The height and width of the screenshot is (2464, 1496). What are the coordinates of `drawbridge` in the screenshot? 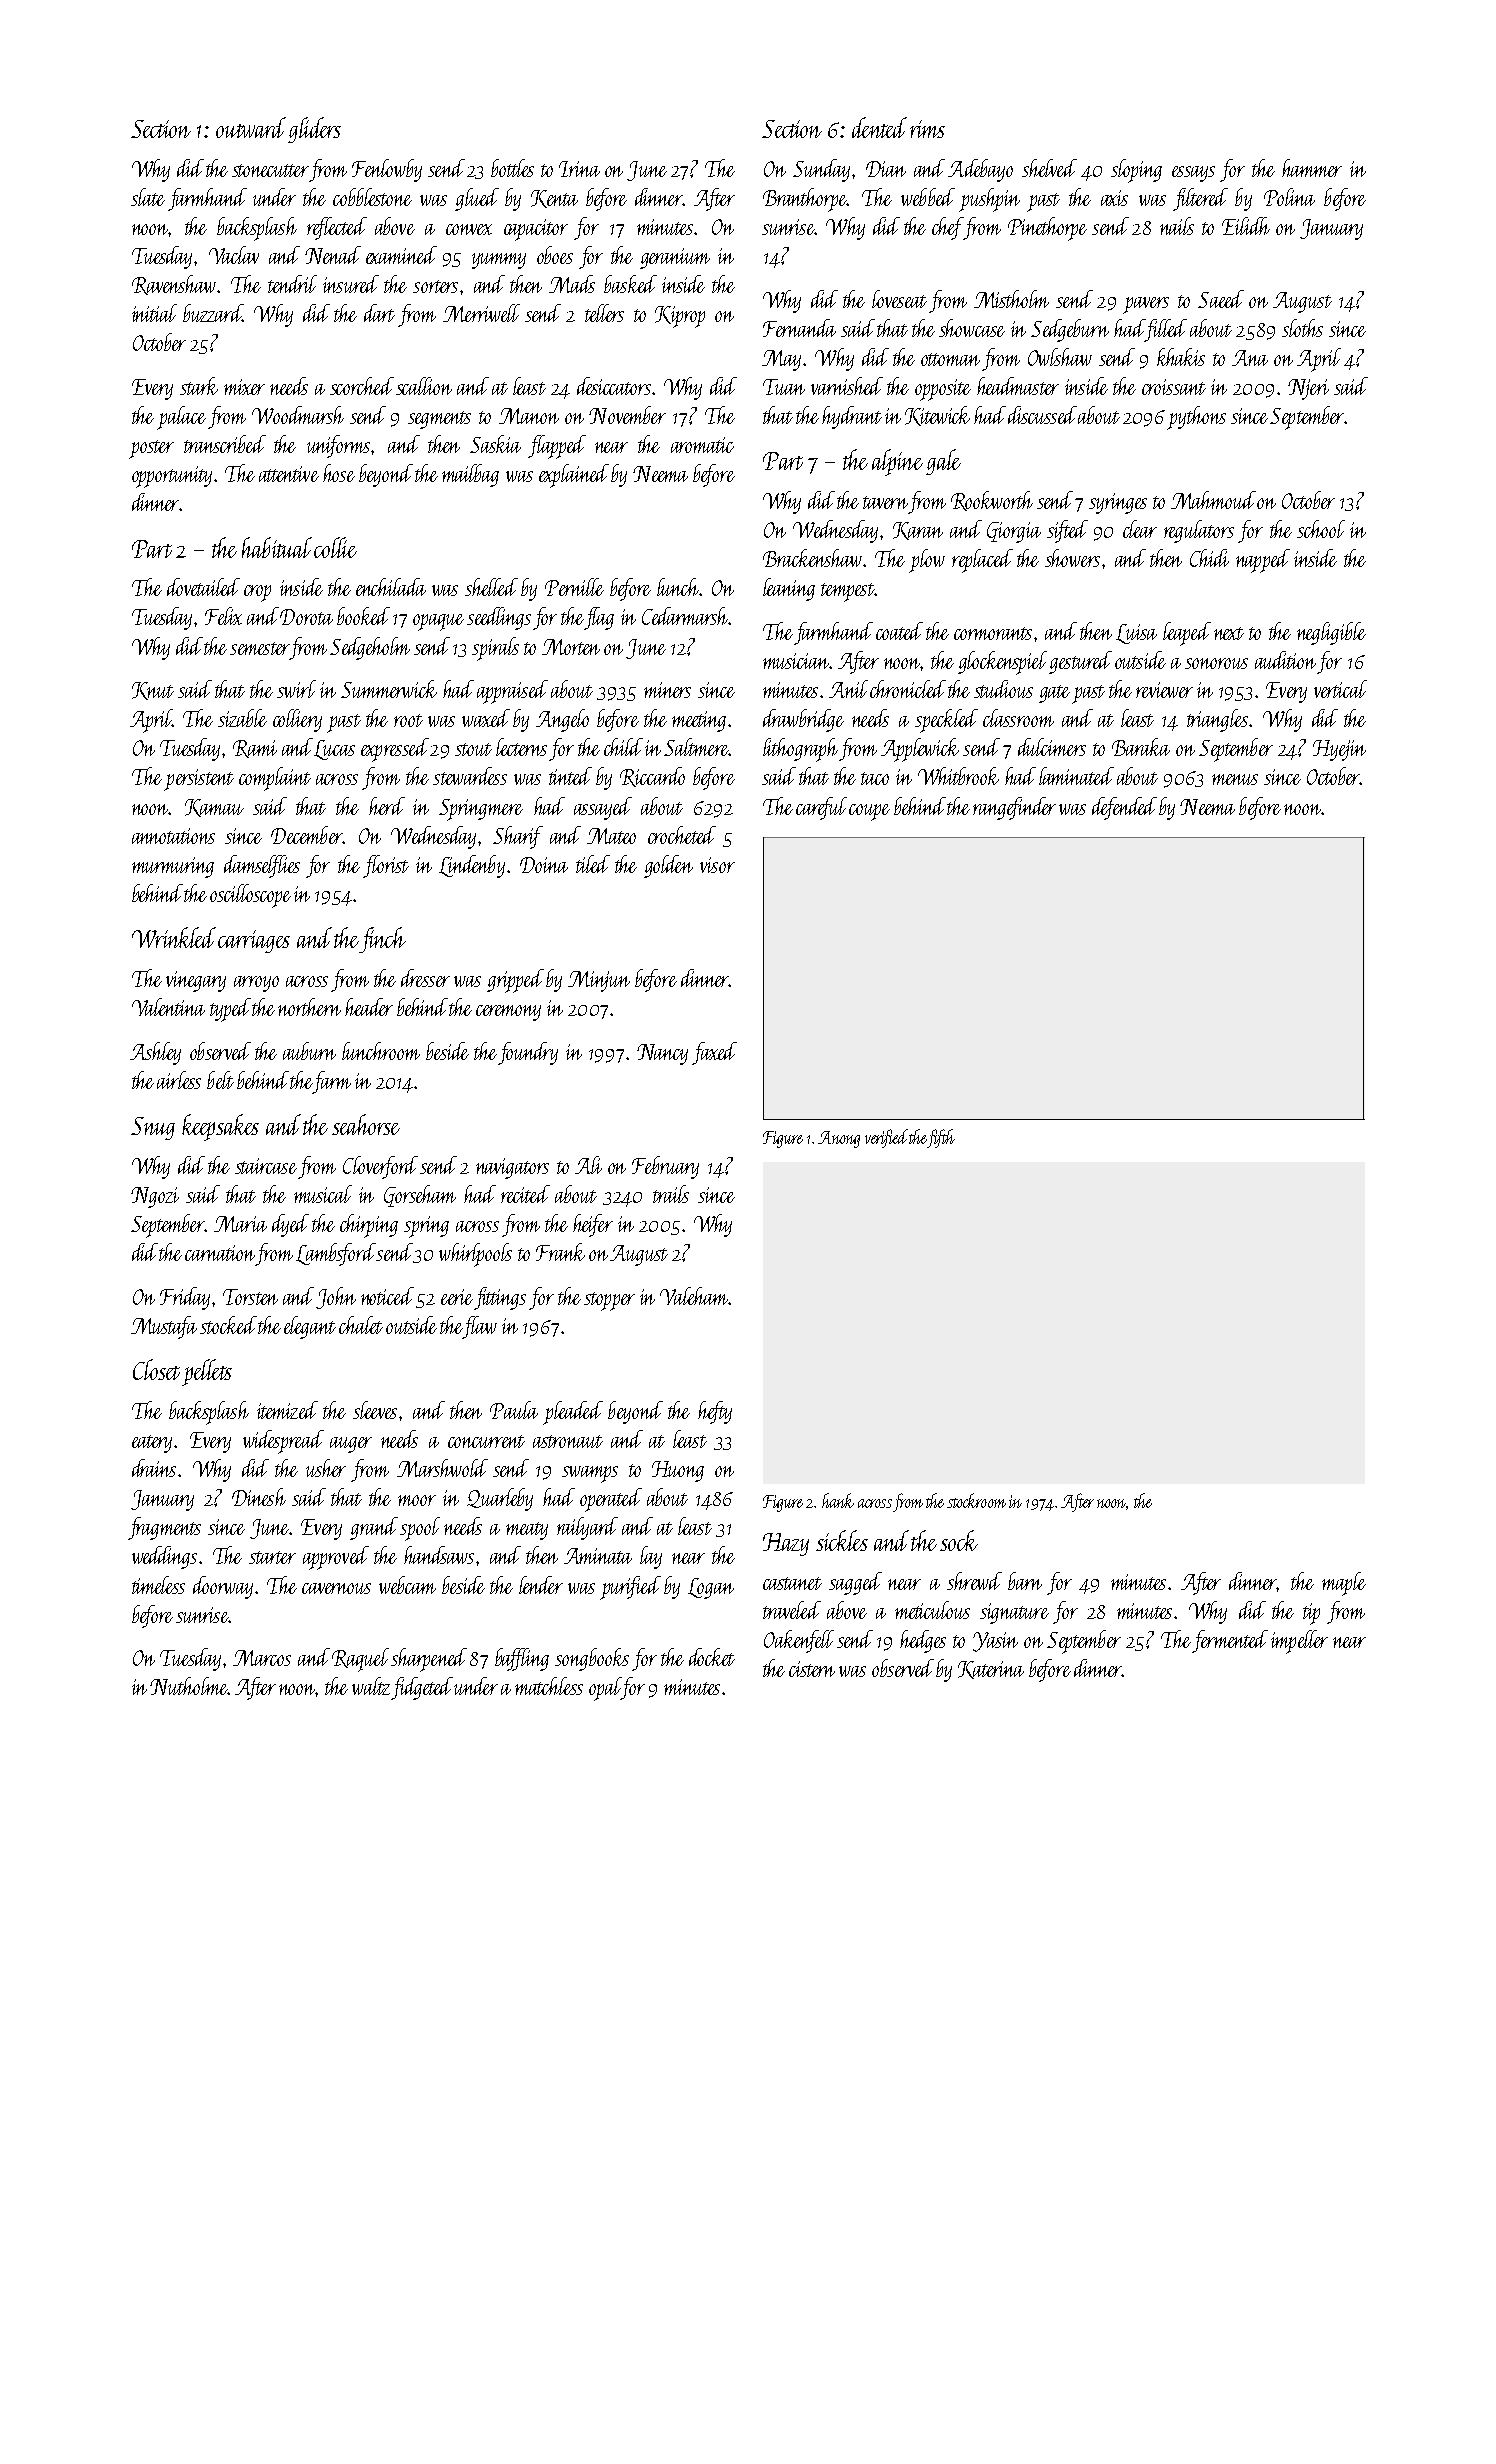 It's located at (803, 720).
